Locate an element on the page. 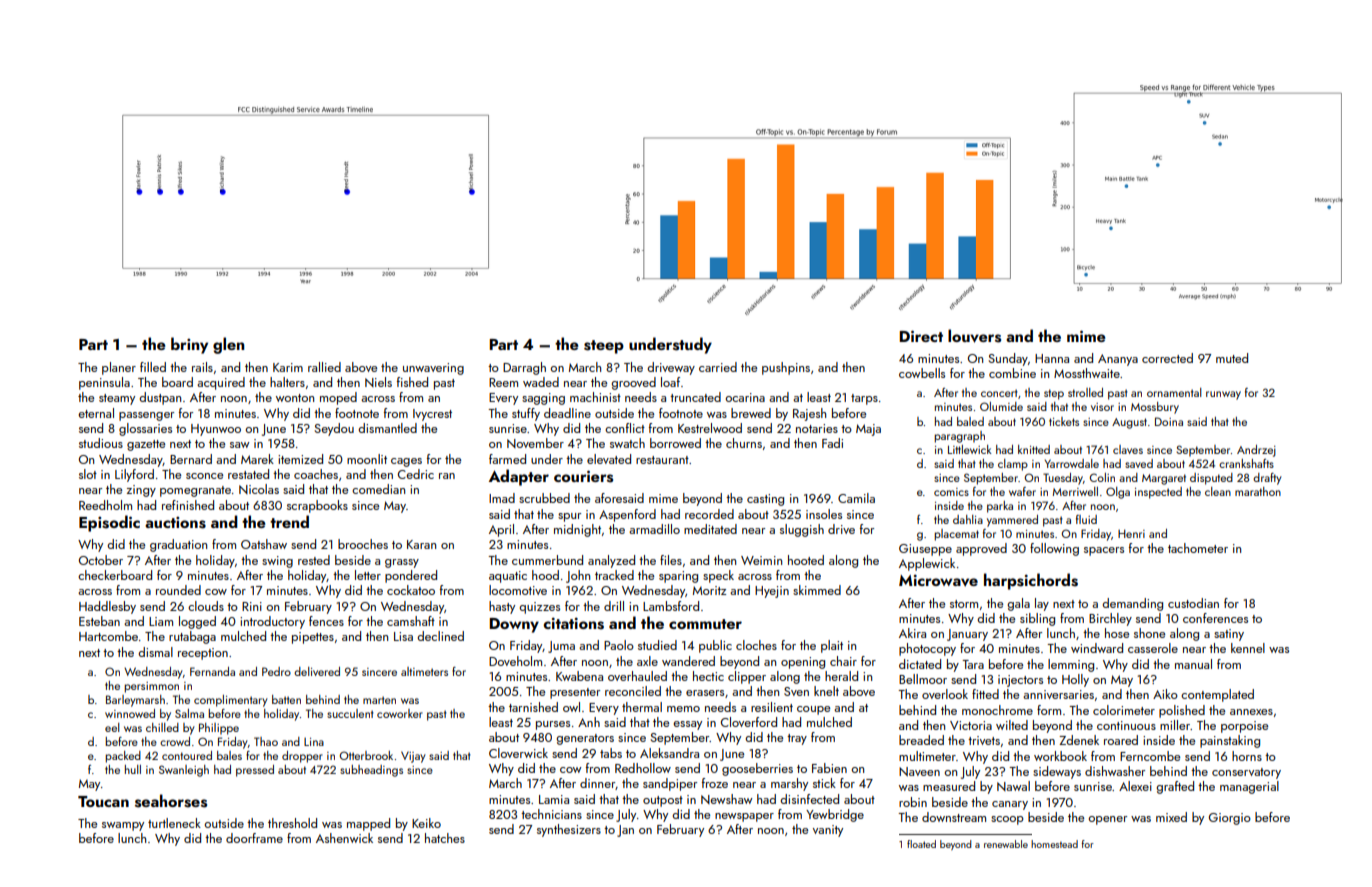 This image has height=887, width=1372. wafer is located at coordinates (1022, 491).
